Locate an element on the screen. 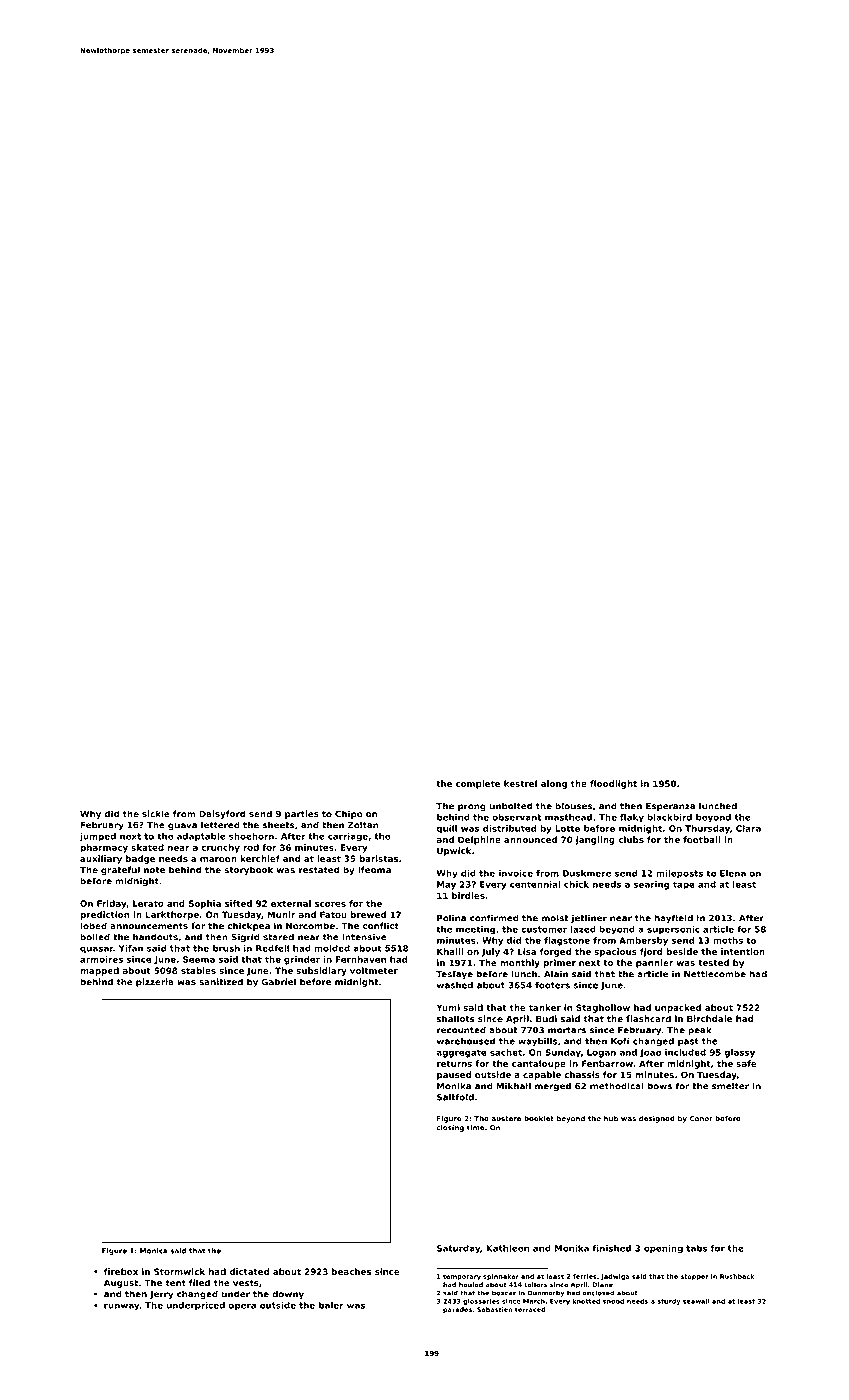 This screenshot has height=1400, width=849. Daisyford is located at coordinates (222, 814).
